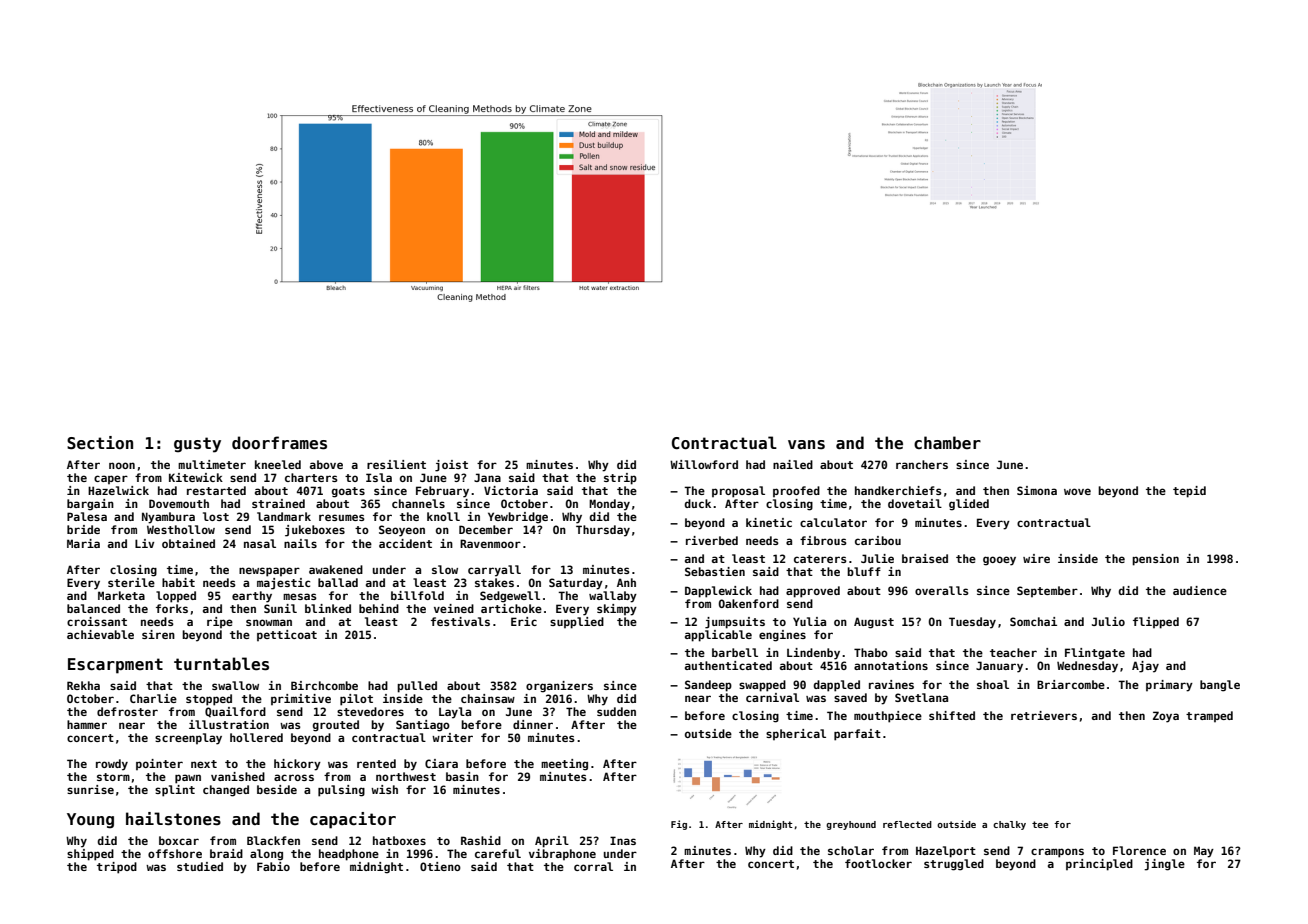  I want to click on tramped, so click(1209, 716).
